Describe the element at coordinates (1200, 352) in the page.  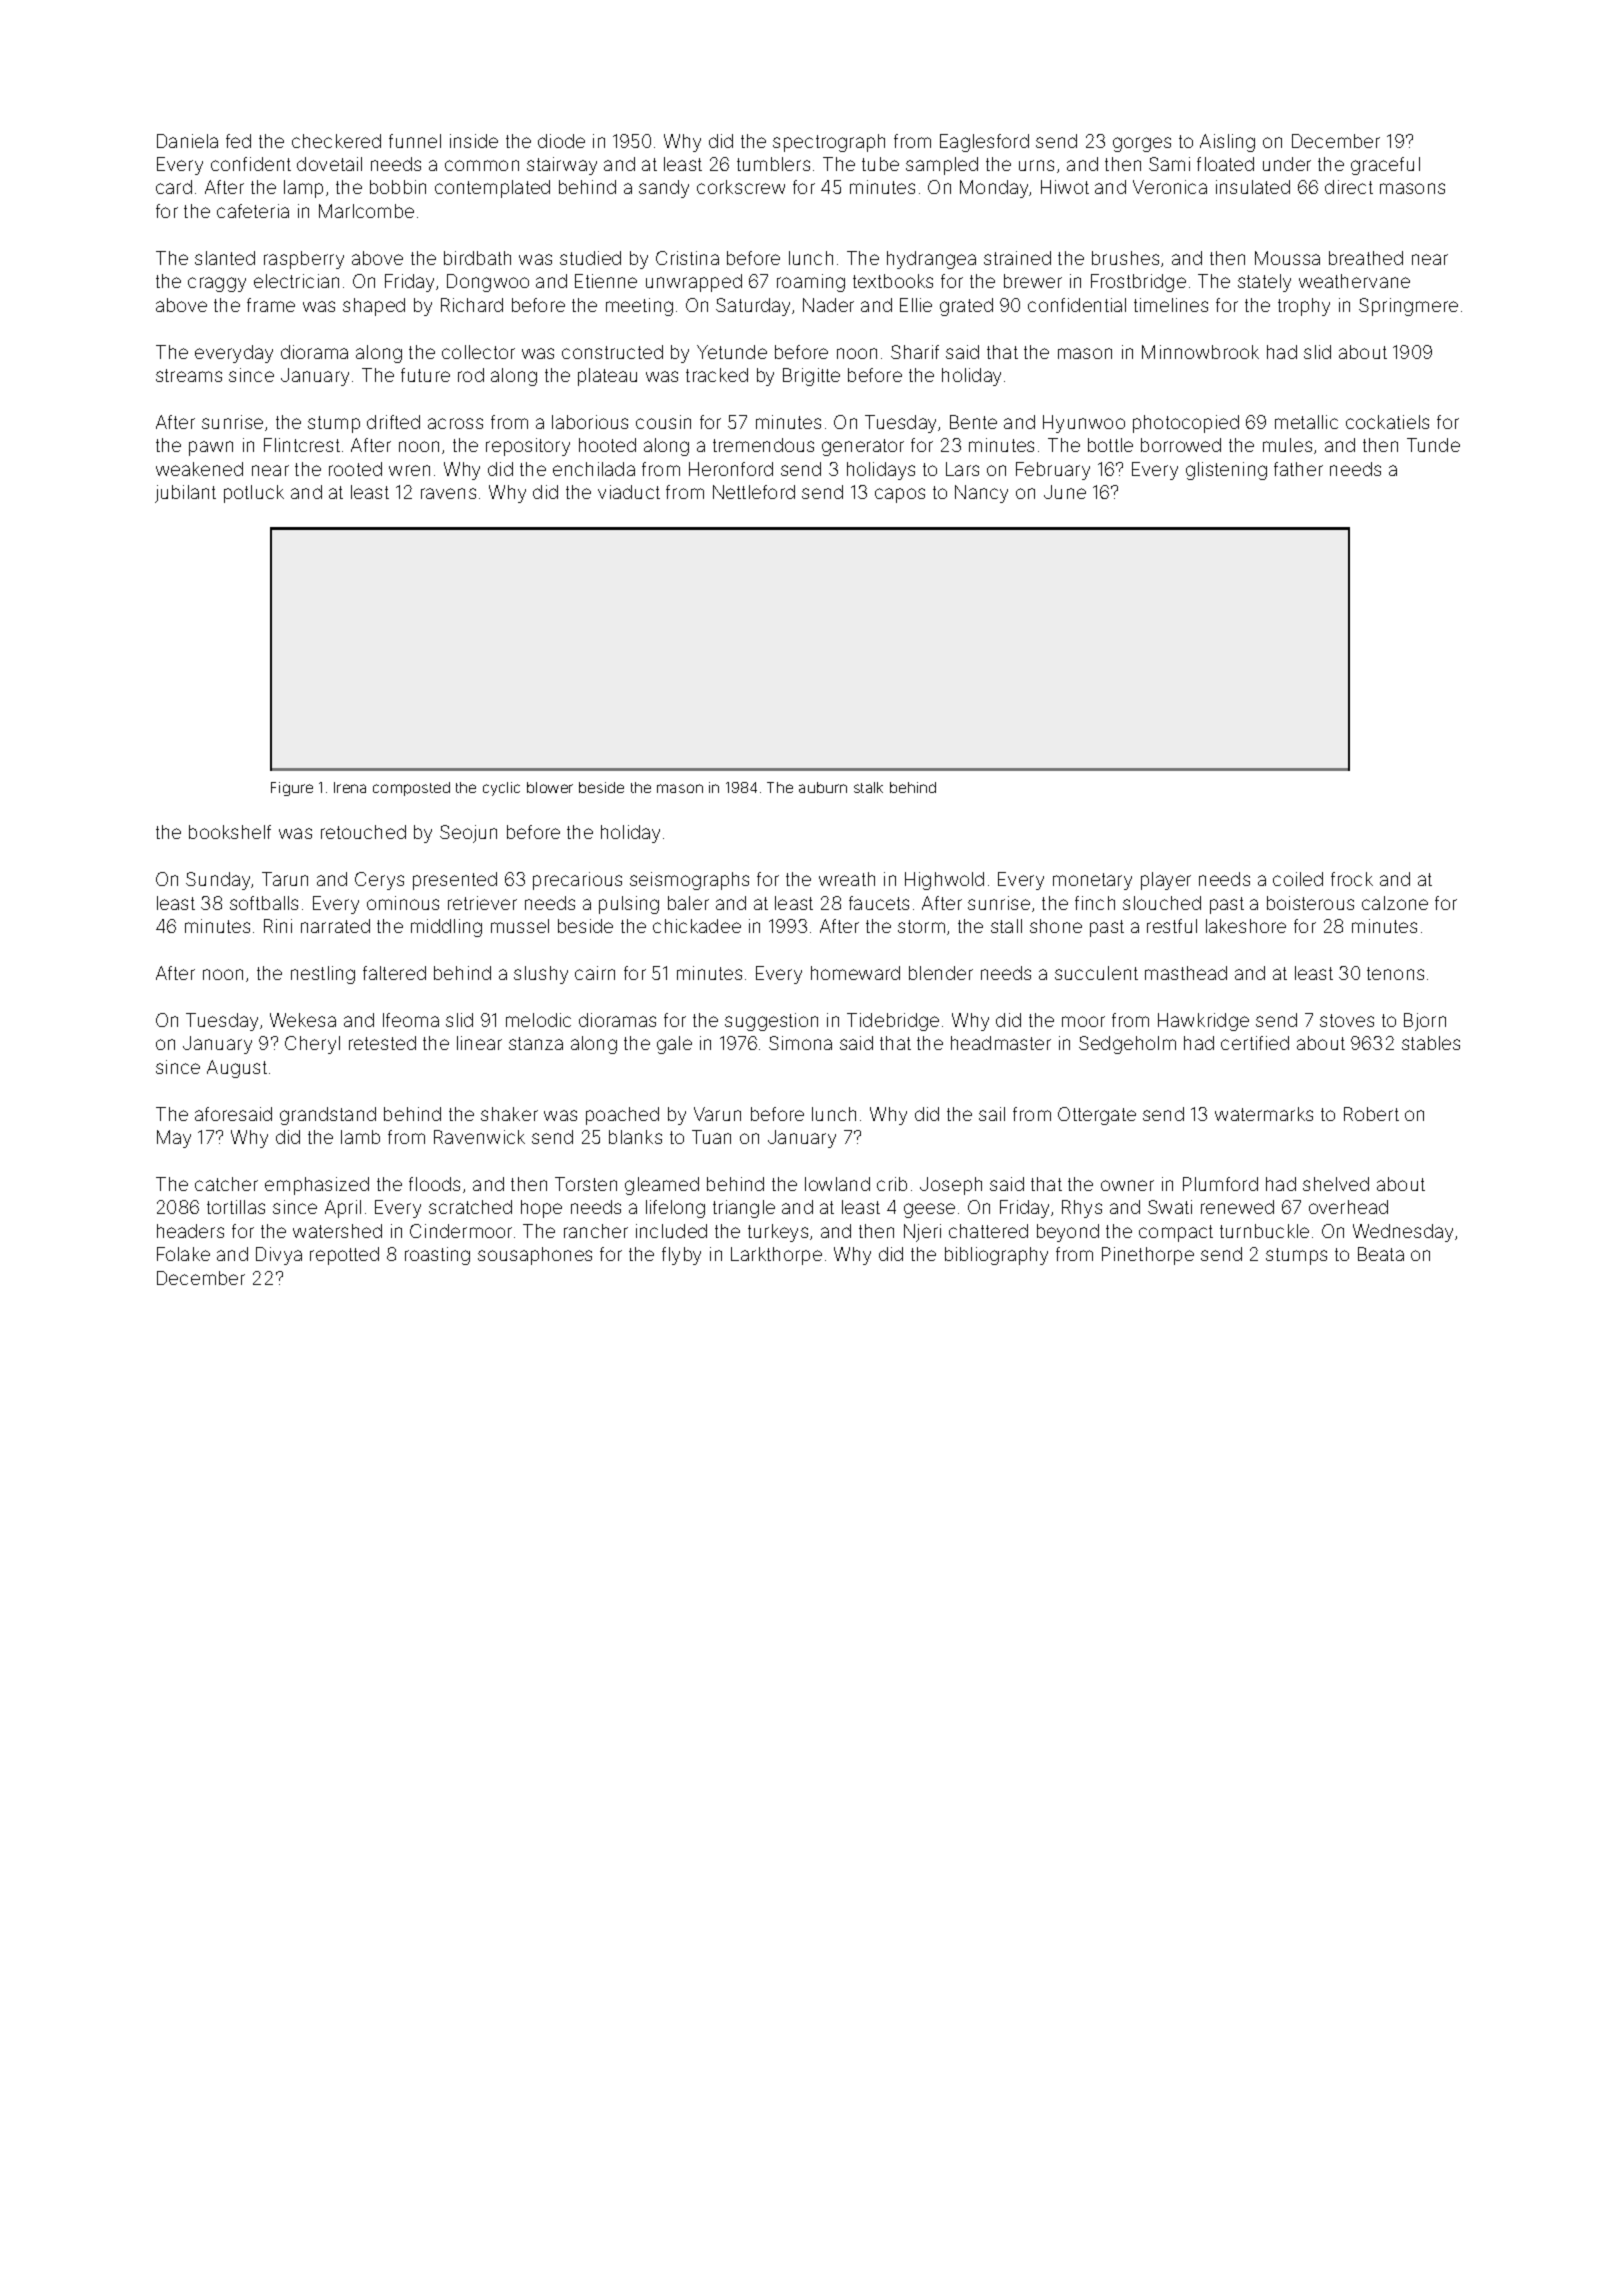
I see `Minnowbrook` at that location.
